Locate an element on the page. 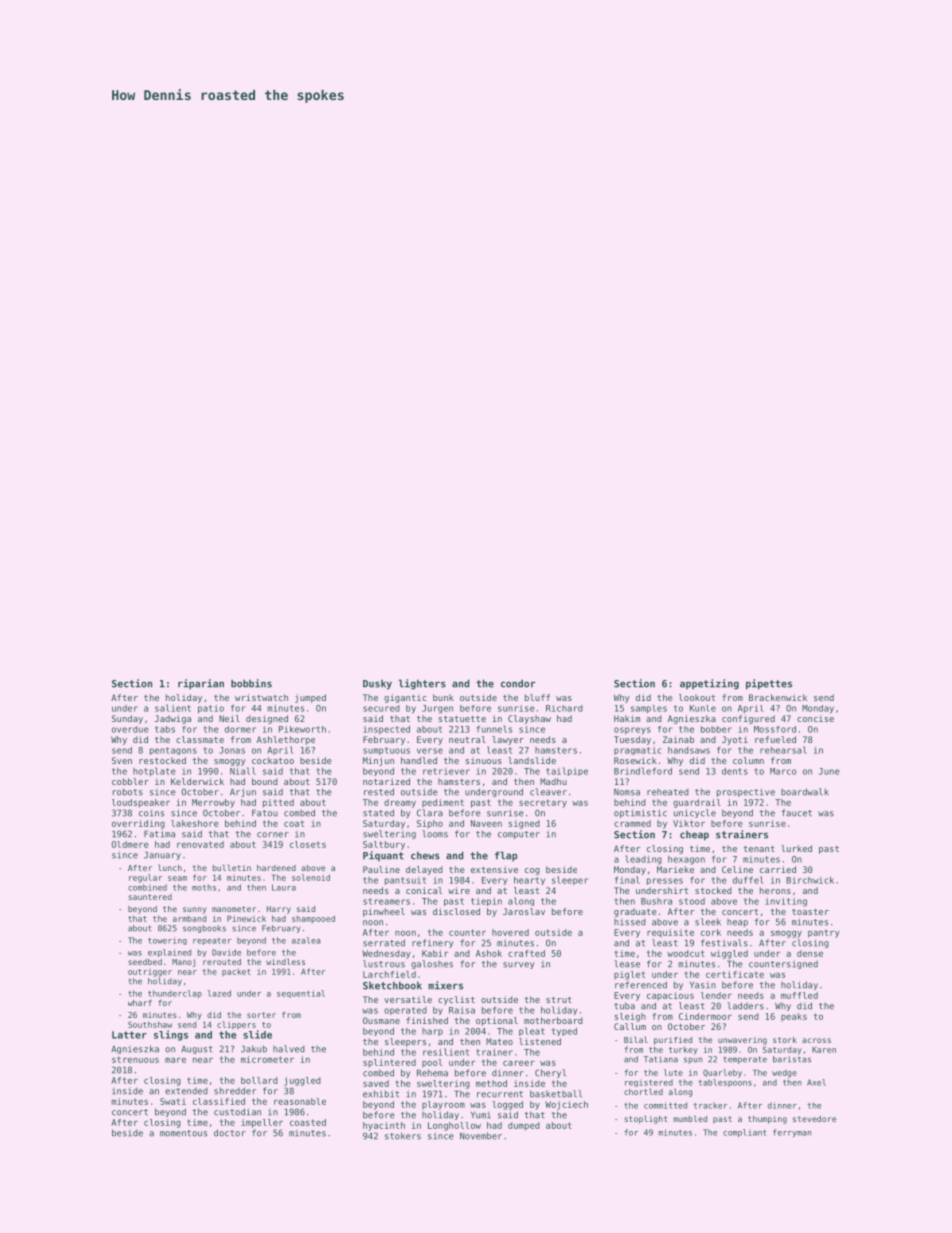 The width and height of the page is (952, 1233). Fatima is located at coordinates (159, 834).
